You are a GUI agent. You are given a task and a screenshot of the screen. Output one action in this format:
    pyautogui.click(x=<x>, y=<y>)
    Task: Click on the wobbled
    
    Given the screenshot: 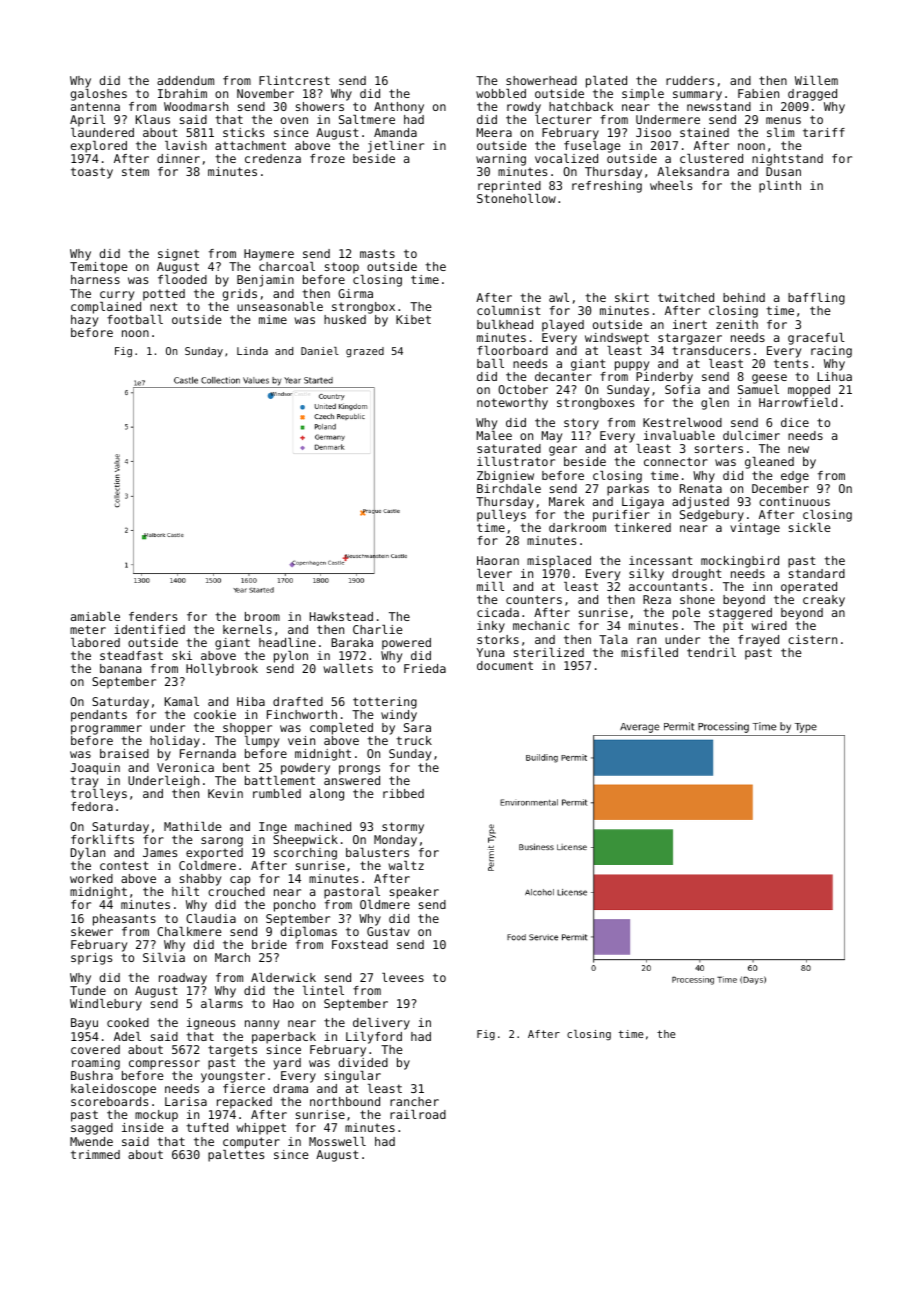 What is the action you would take?
    pyautogui.click(x=501, y=93)
